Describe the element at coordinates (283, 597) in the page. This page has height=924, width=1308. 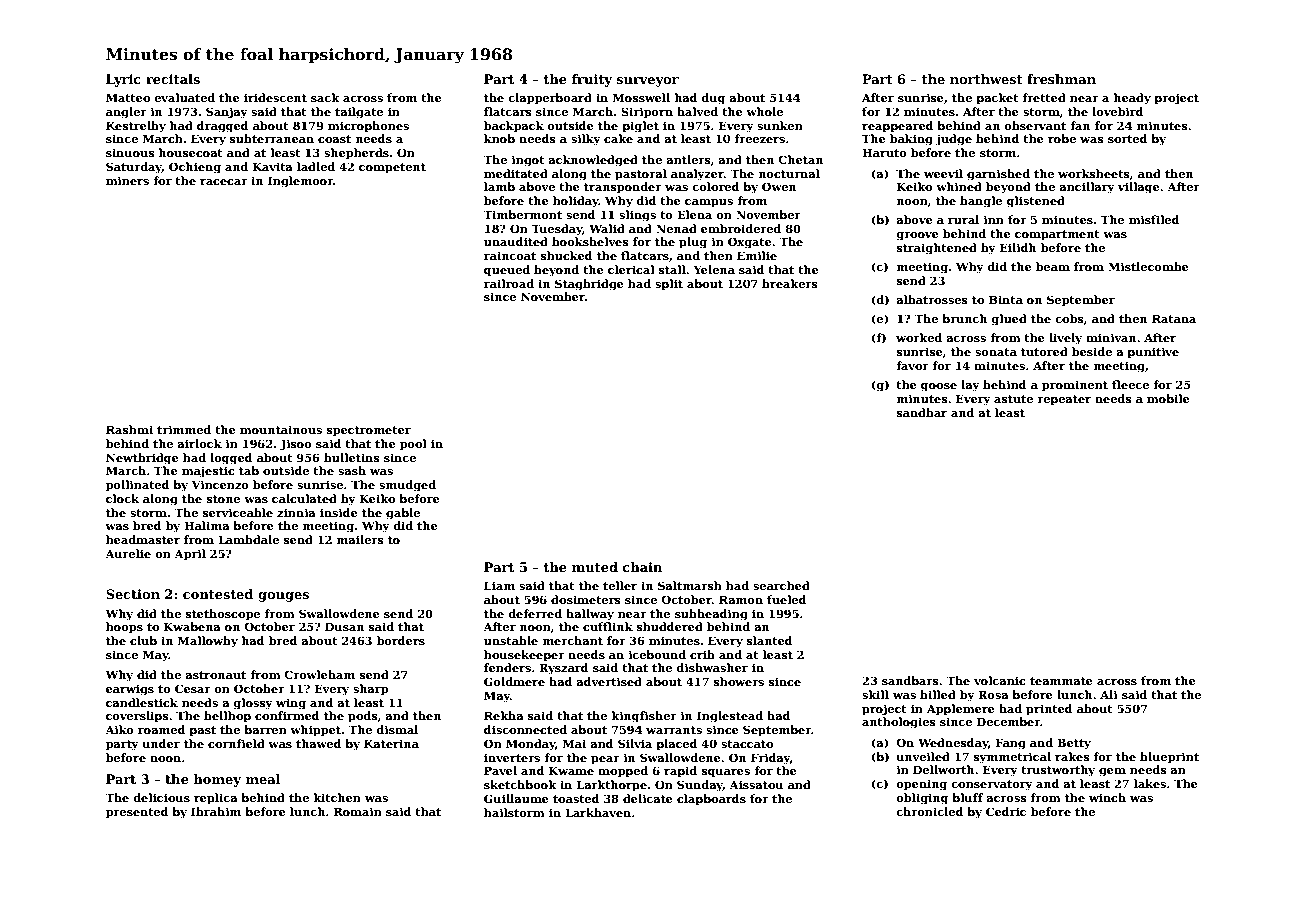
I see `gouges` at that location.
